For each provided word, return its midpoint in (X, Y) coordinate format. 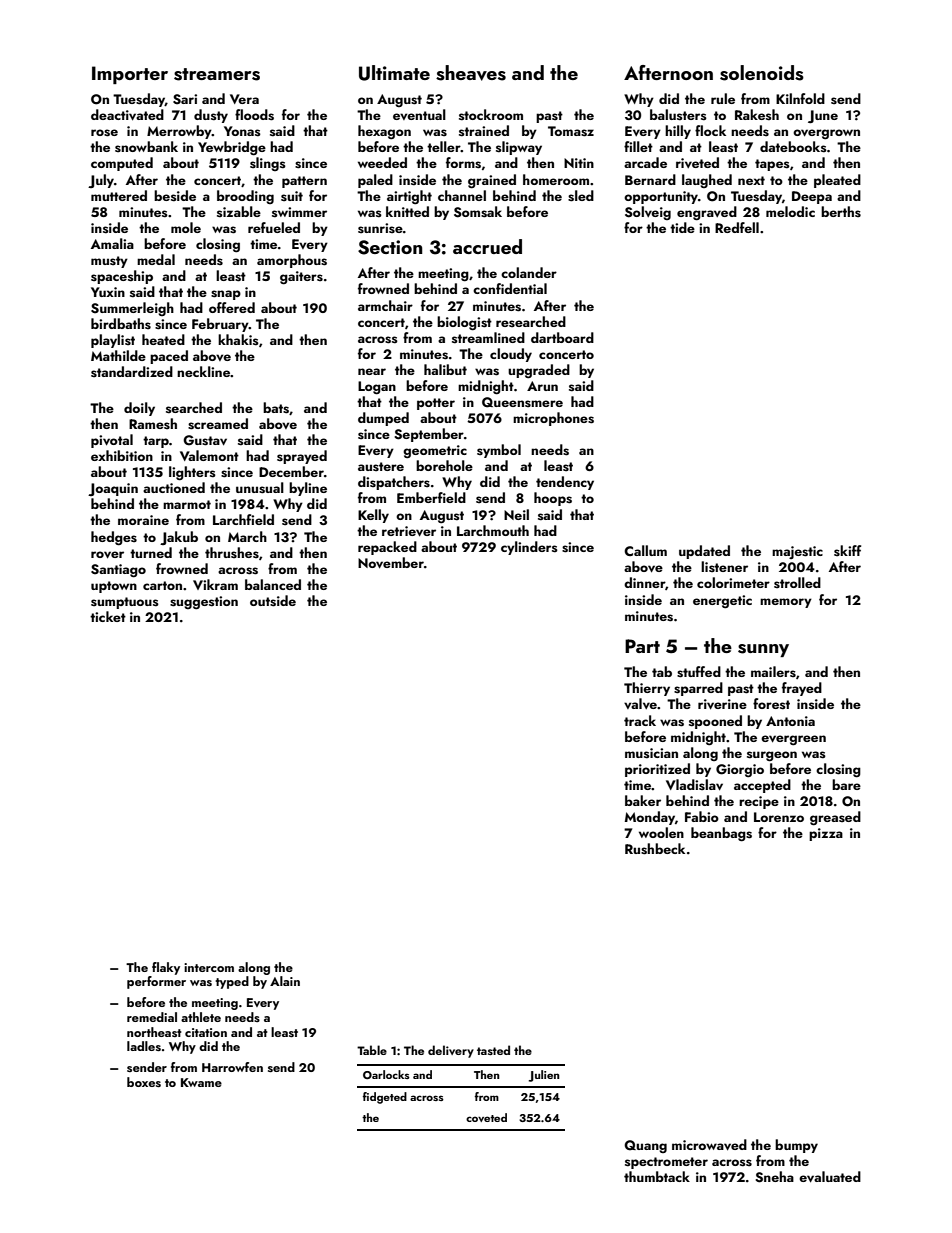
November (391, 563)
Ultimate (394, 73)
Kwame (201, 1082)
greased (835, 818)
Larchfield (243, 519)
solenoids (762, 73)
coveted (486, 1117)
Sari (185, 99)
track (640, 720)
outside (273, 601)
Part (642, 646)
